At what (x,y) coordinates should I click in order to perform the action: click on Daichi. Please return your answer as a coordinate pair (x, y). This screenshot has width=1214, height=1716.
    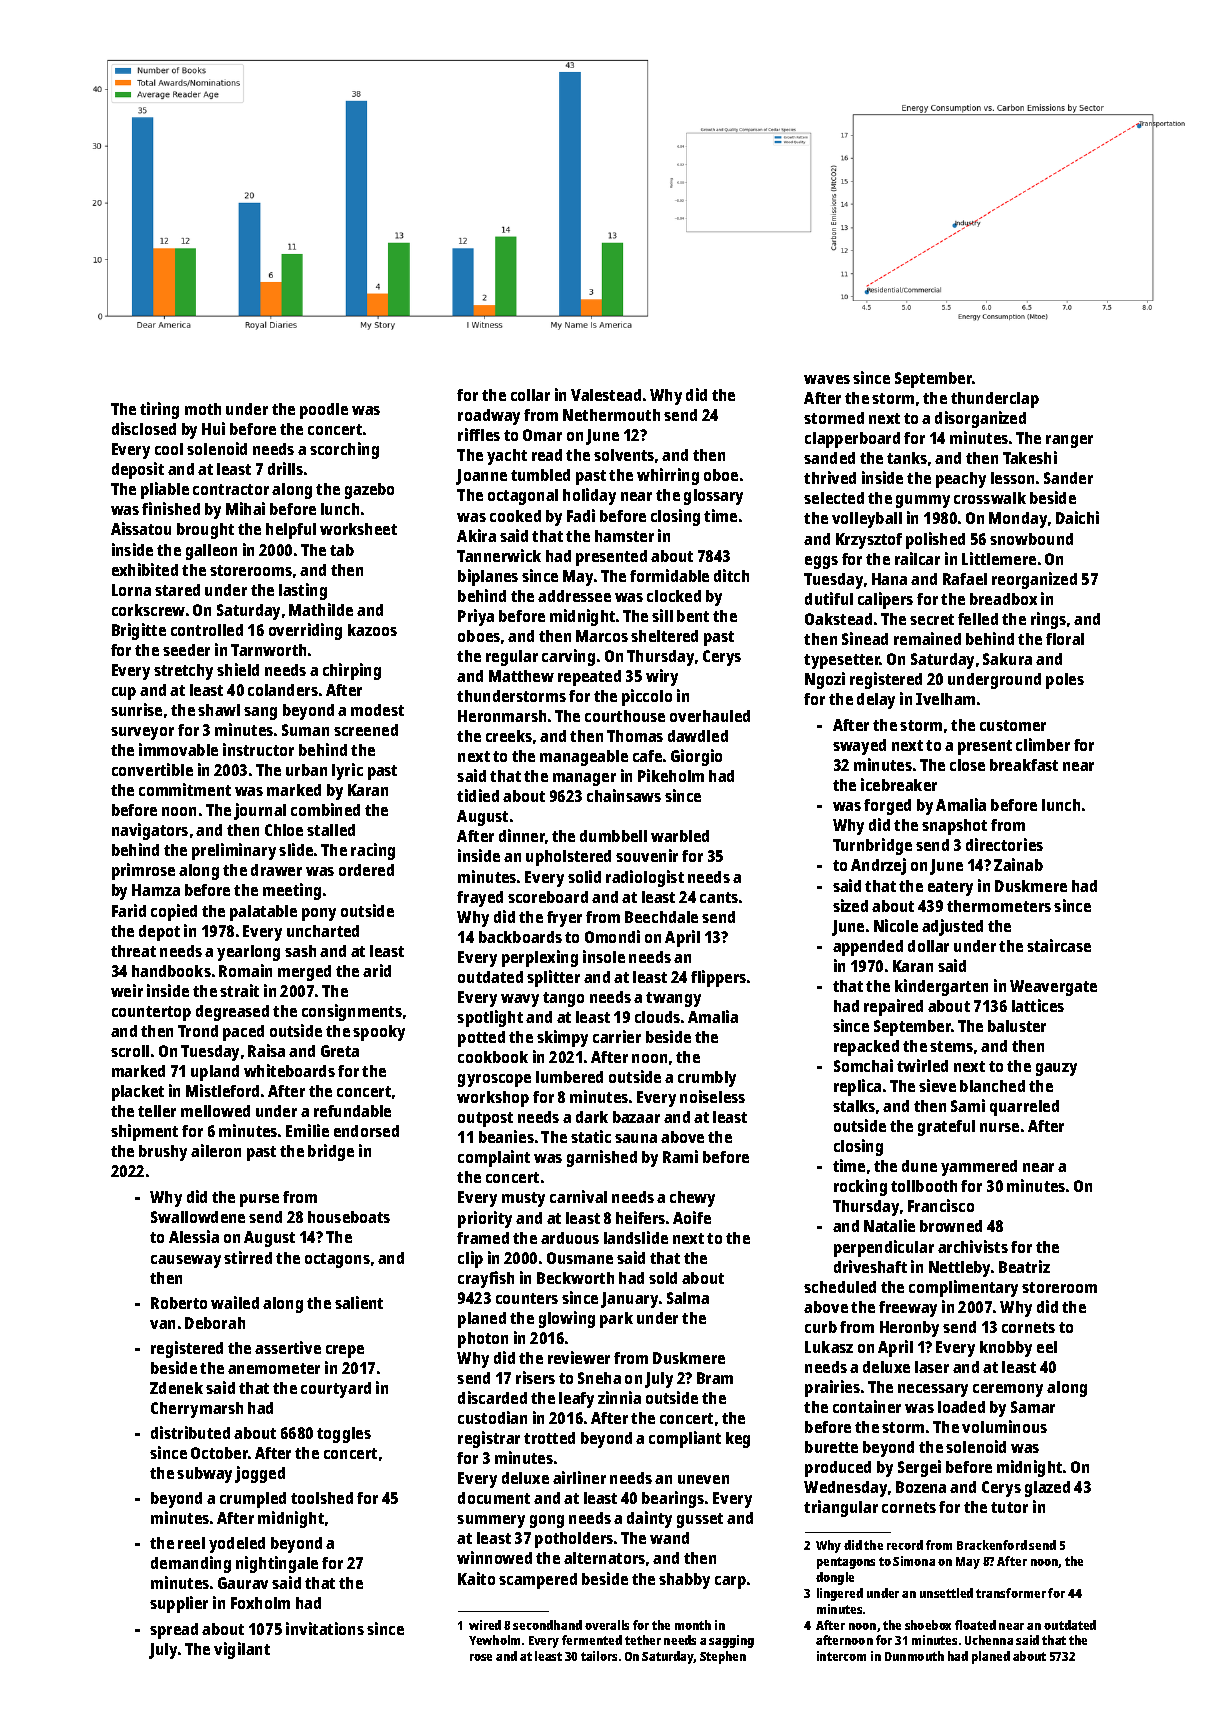
    Looking at the image, I should click on (1077, 517).
